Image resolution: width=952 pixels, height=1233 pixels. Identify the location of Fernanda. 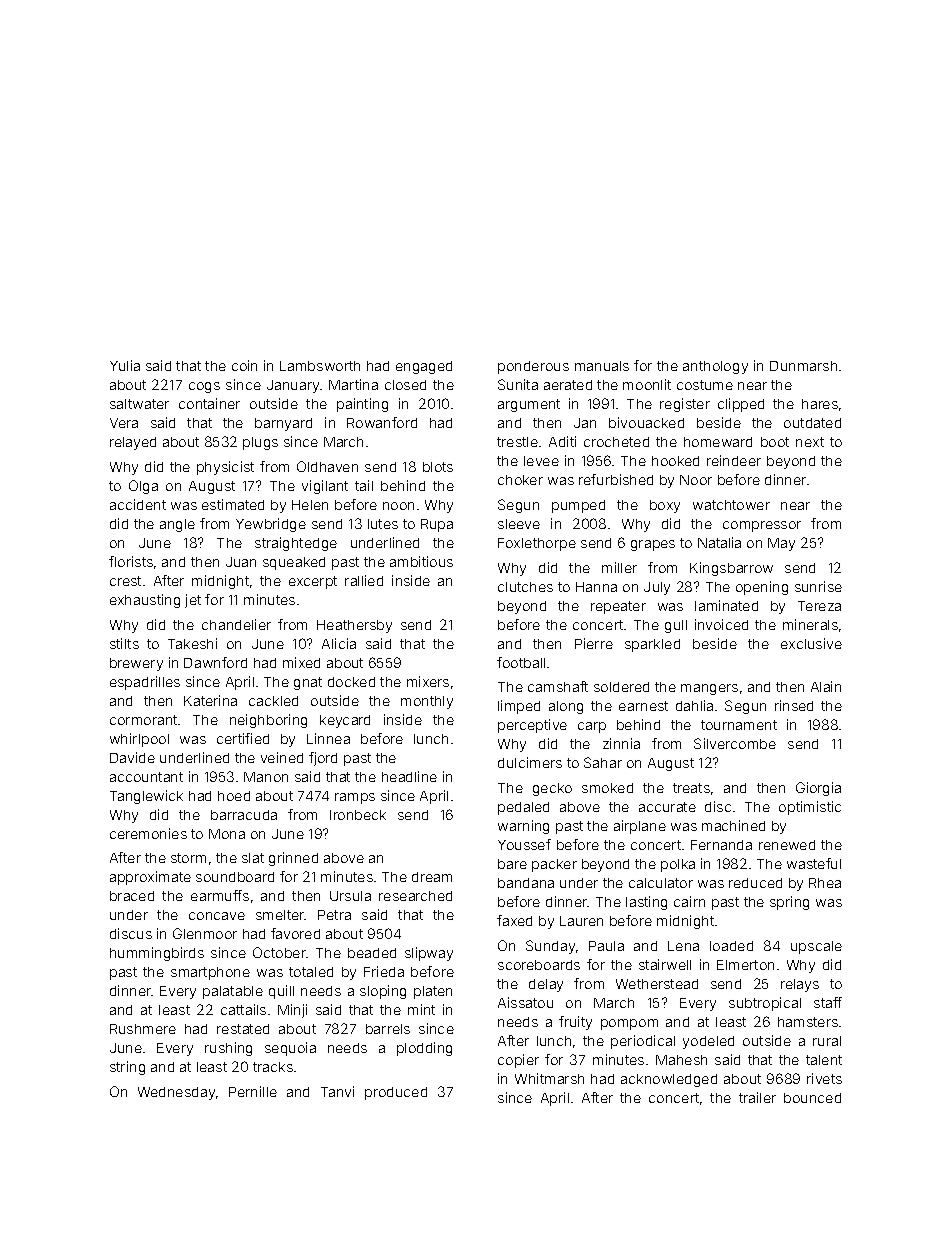
(721, 845).
